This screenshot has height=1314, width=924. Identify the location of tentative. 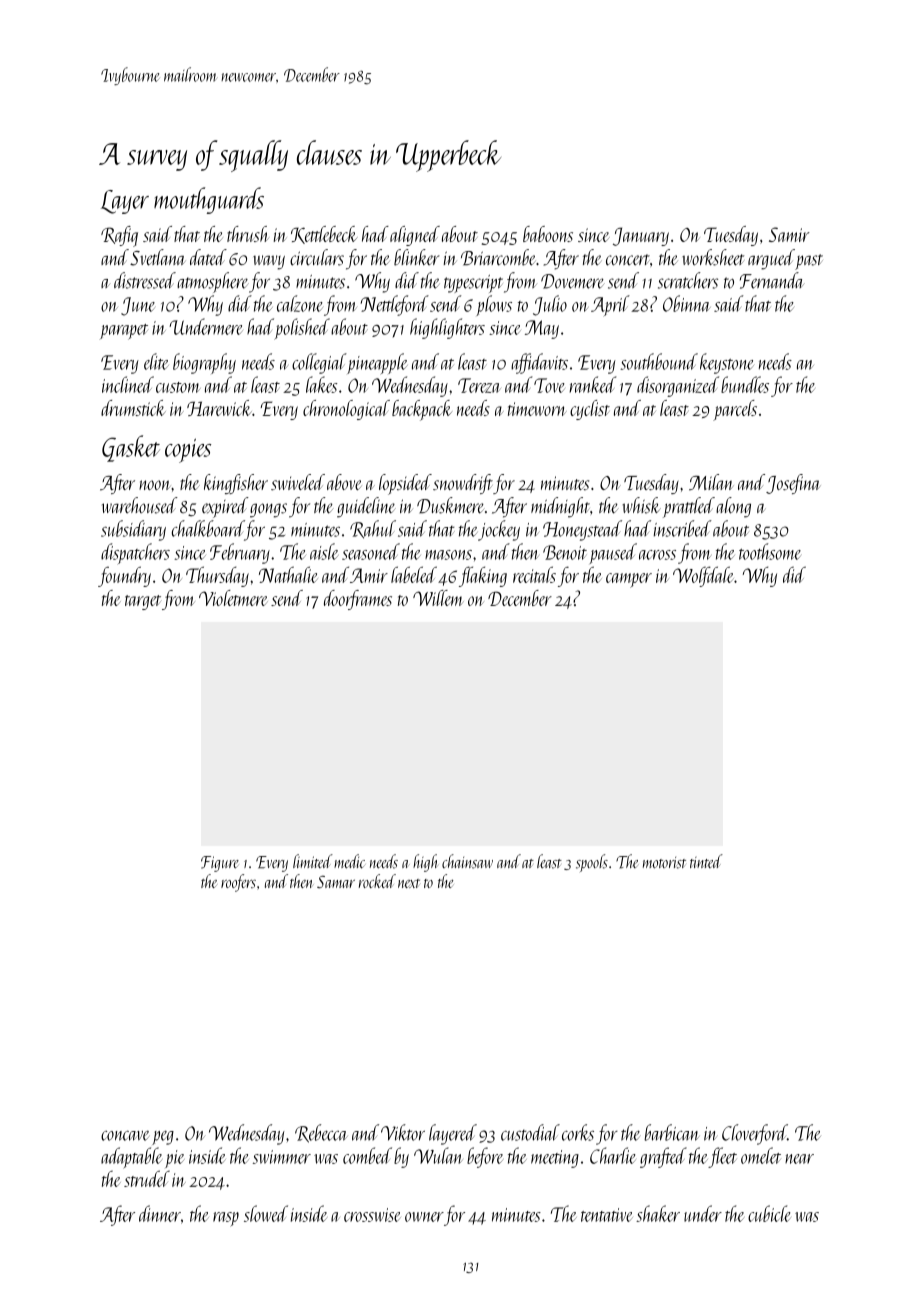
(607, 1215).
